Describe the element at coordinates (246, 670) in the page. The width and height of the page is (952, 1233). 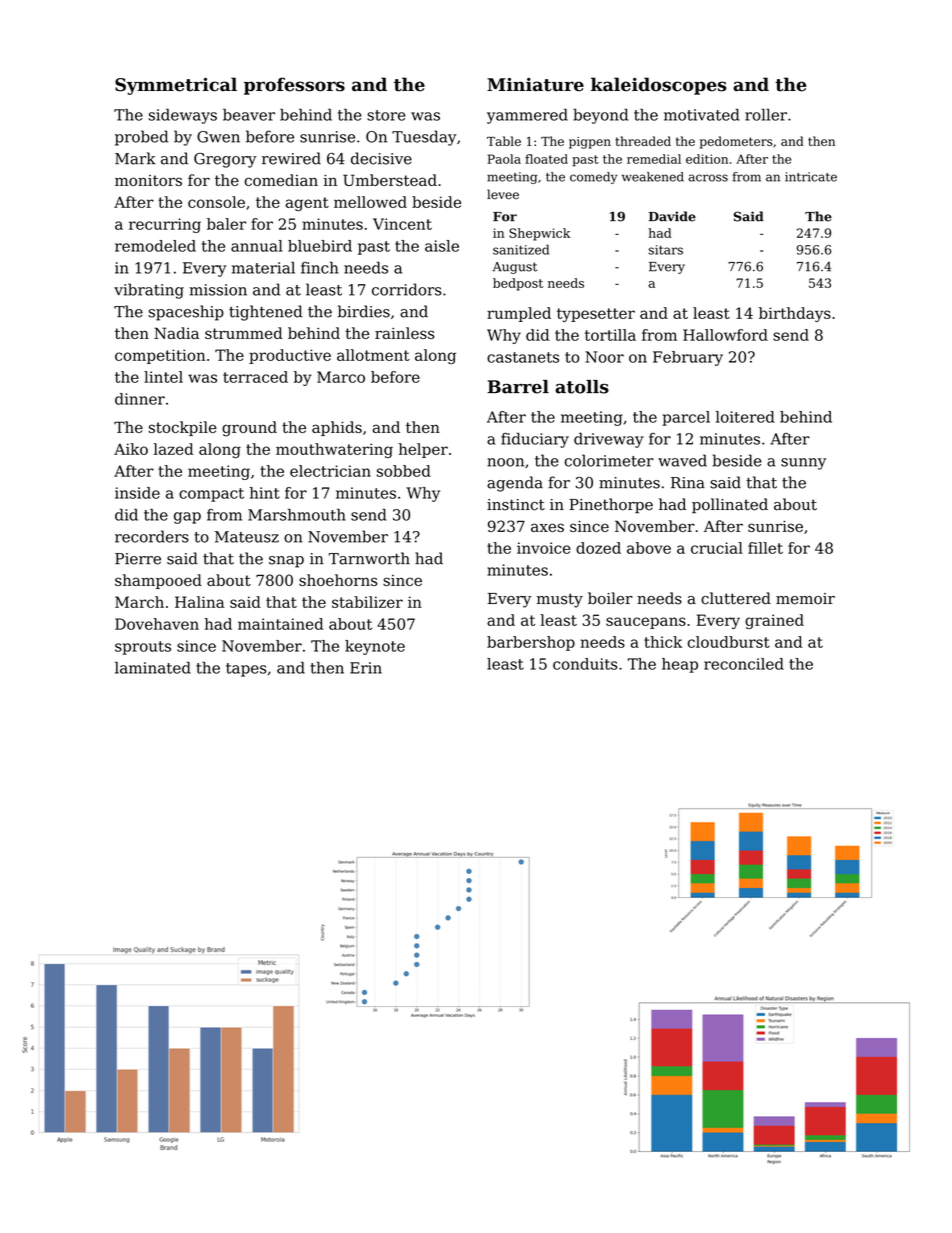
I see `tapes` at that location.
